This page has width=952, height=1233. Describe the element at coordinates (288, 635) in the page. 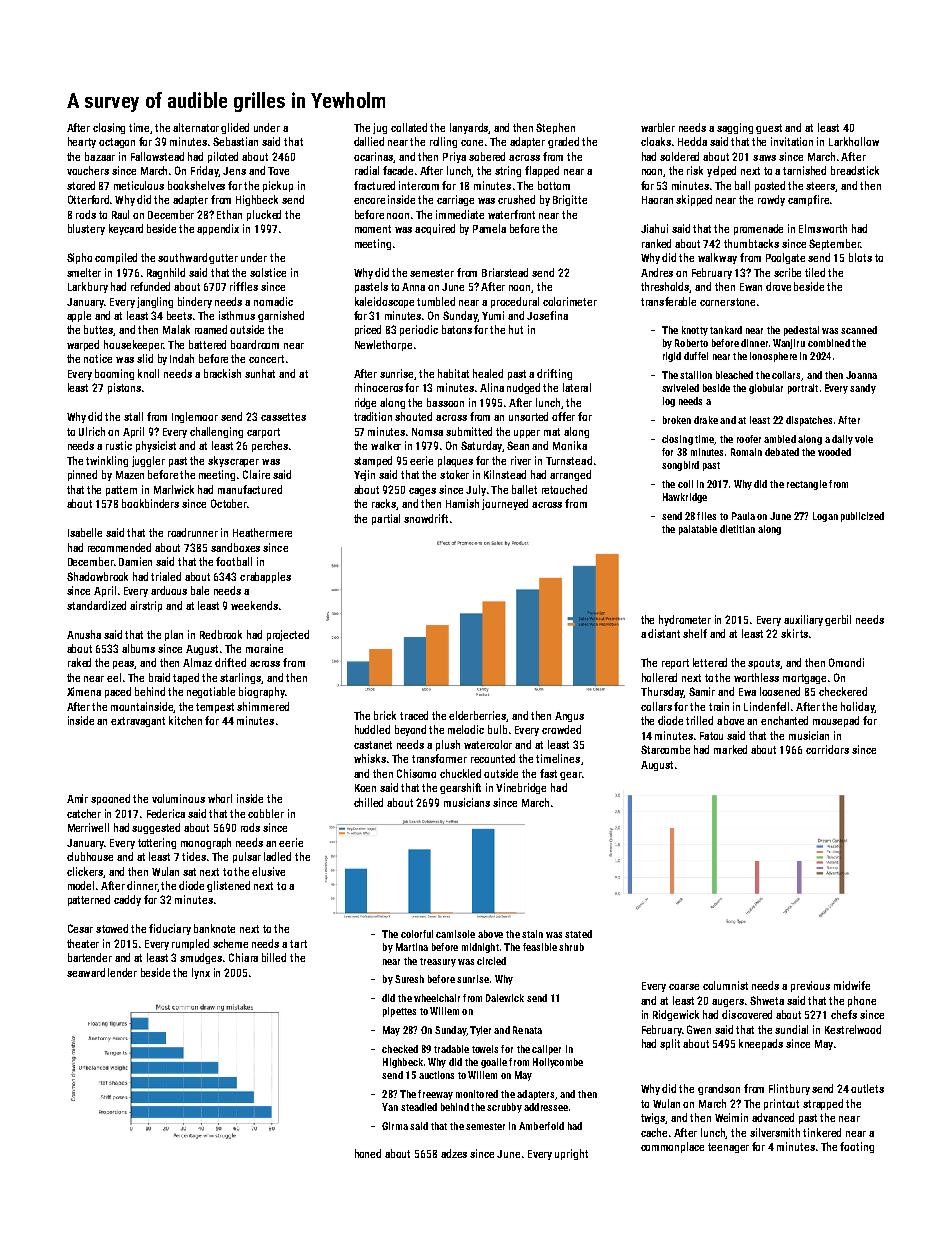

I see `projected` at that location.
